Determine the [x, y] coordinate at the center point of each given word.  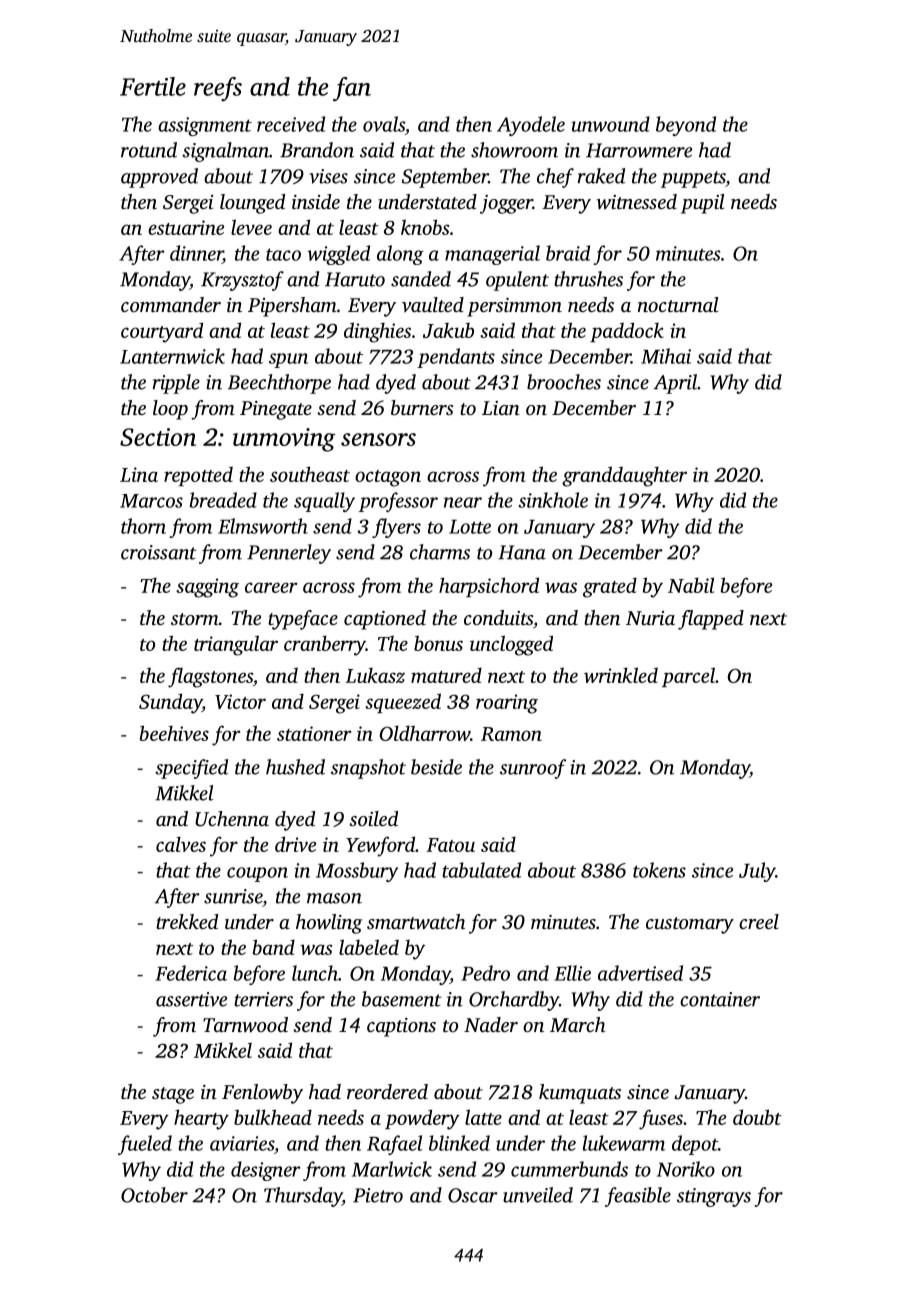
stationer [314, 733]
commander [171, 304]
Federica [191, 973]
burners [422, 407]
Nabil [691, 585]
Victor [240, 701]
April [675, 384]
